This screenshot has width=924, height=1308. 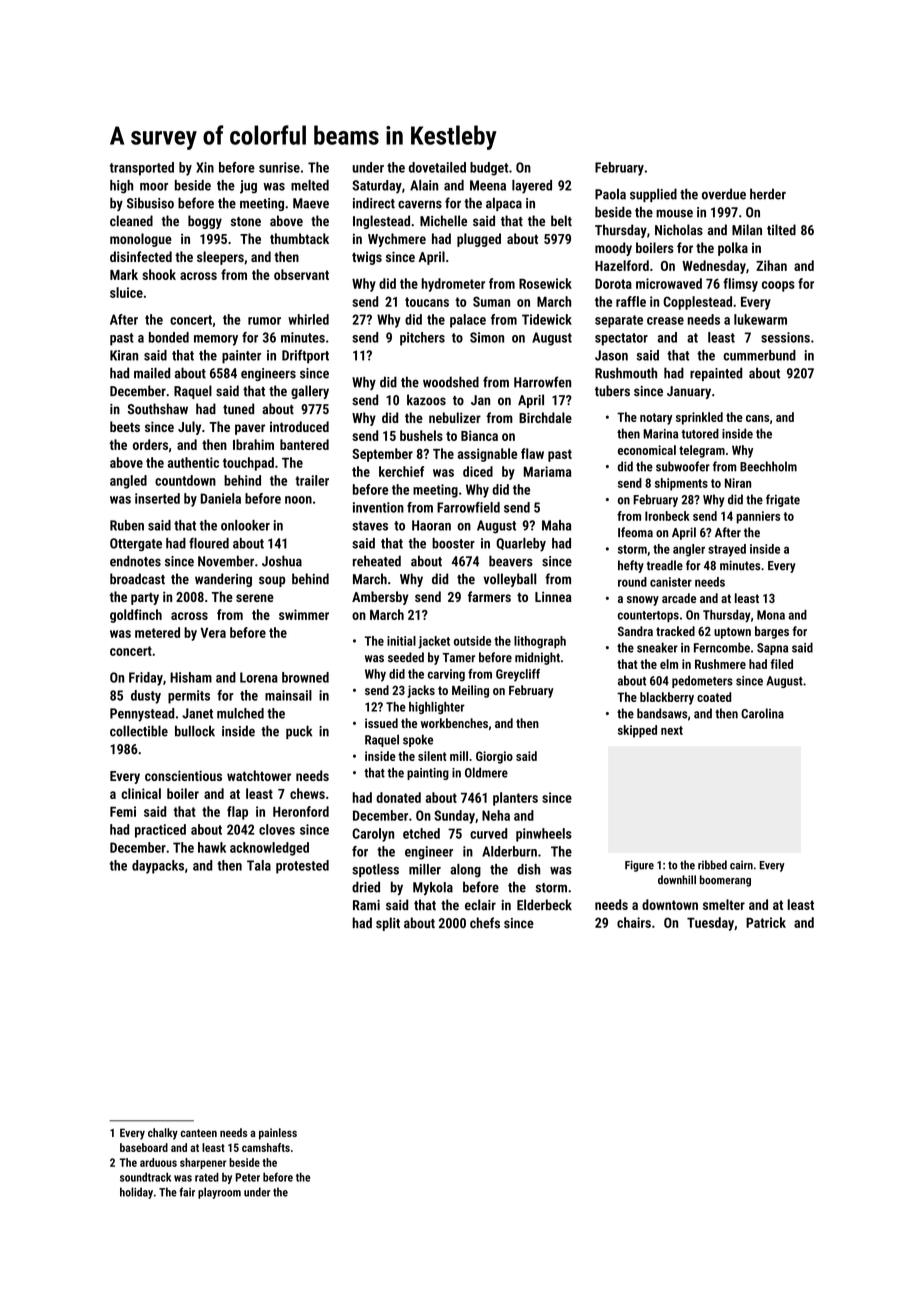 What do you see at coordinates (485, 923) in the screenshot?
I see `chefs` at bounding box center [485, 923].
